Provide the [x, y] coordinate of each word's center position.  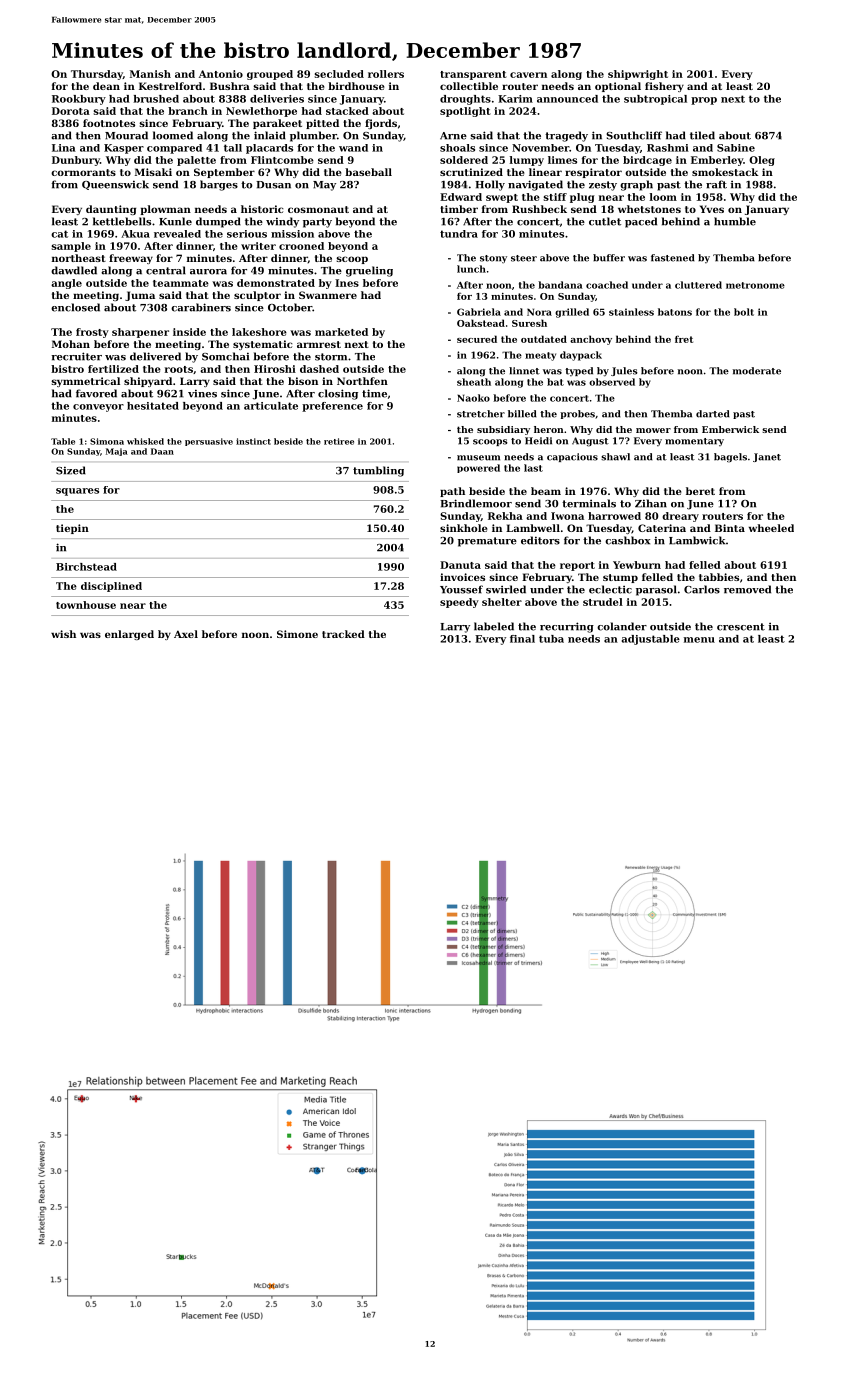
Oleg [762, 161]
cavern [528, 75]
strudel [603, 602]
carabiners [201, 307]
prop [704, 101]
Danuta [460, 565]
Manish [150, 74]
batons [675, 312]
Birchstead [86, 567]
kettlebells [122, 221]
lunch [471, 269]
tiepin [72, 529]
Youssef [461, 589]
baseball [368, 172]
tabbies [719, 577]
